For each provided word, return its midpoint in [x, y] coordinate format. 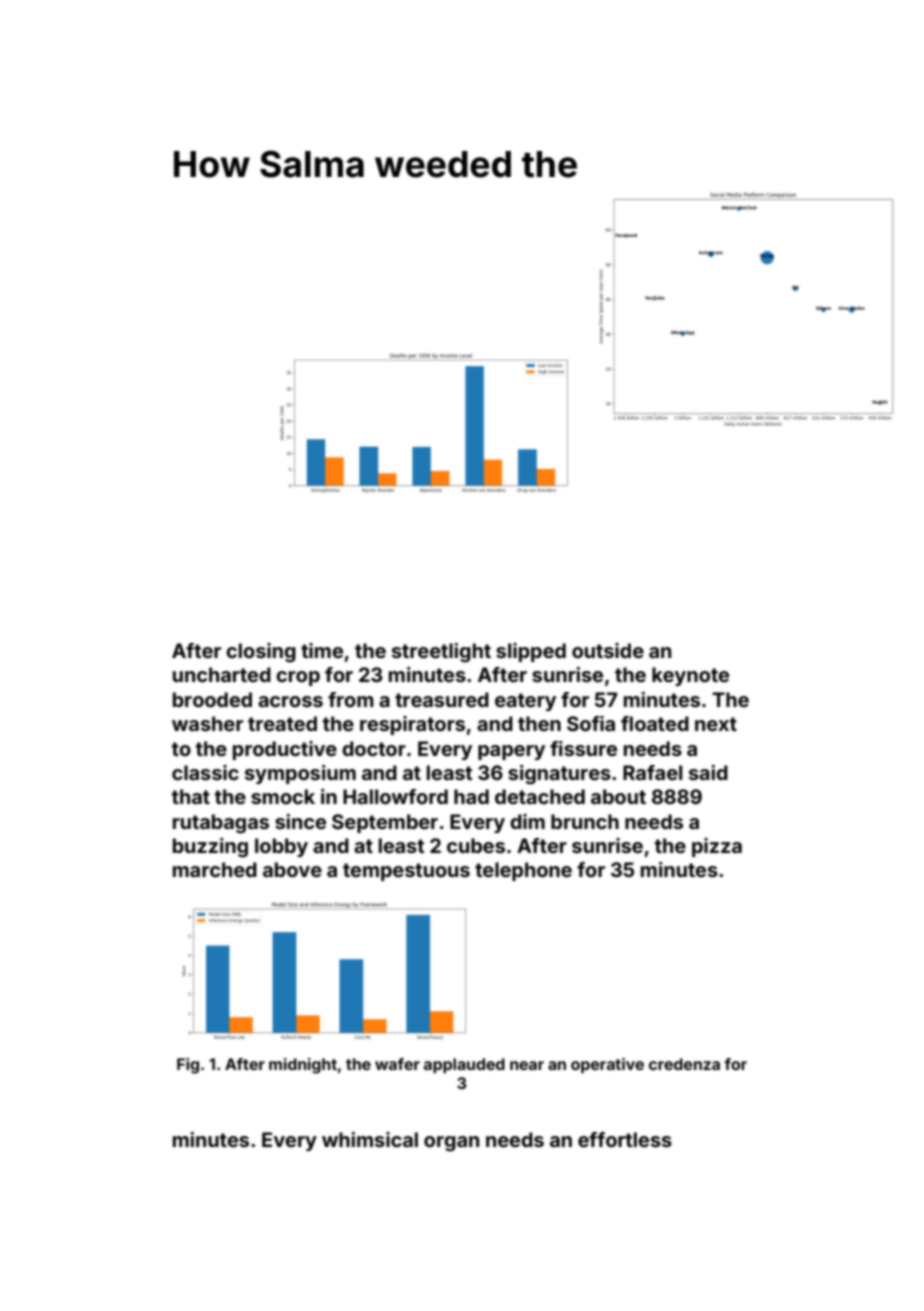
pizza [717, 847]
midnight [303, 1066]
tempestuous [406, 872]
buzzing [210, 848]
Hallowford [395, 796]
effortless [625, 1139]
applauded [464, 1066]
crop [298, 678]
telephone [523, 871]
